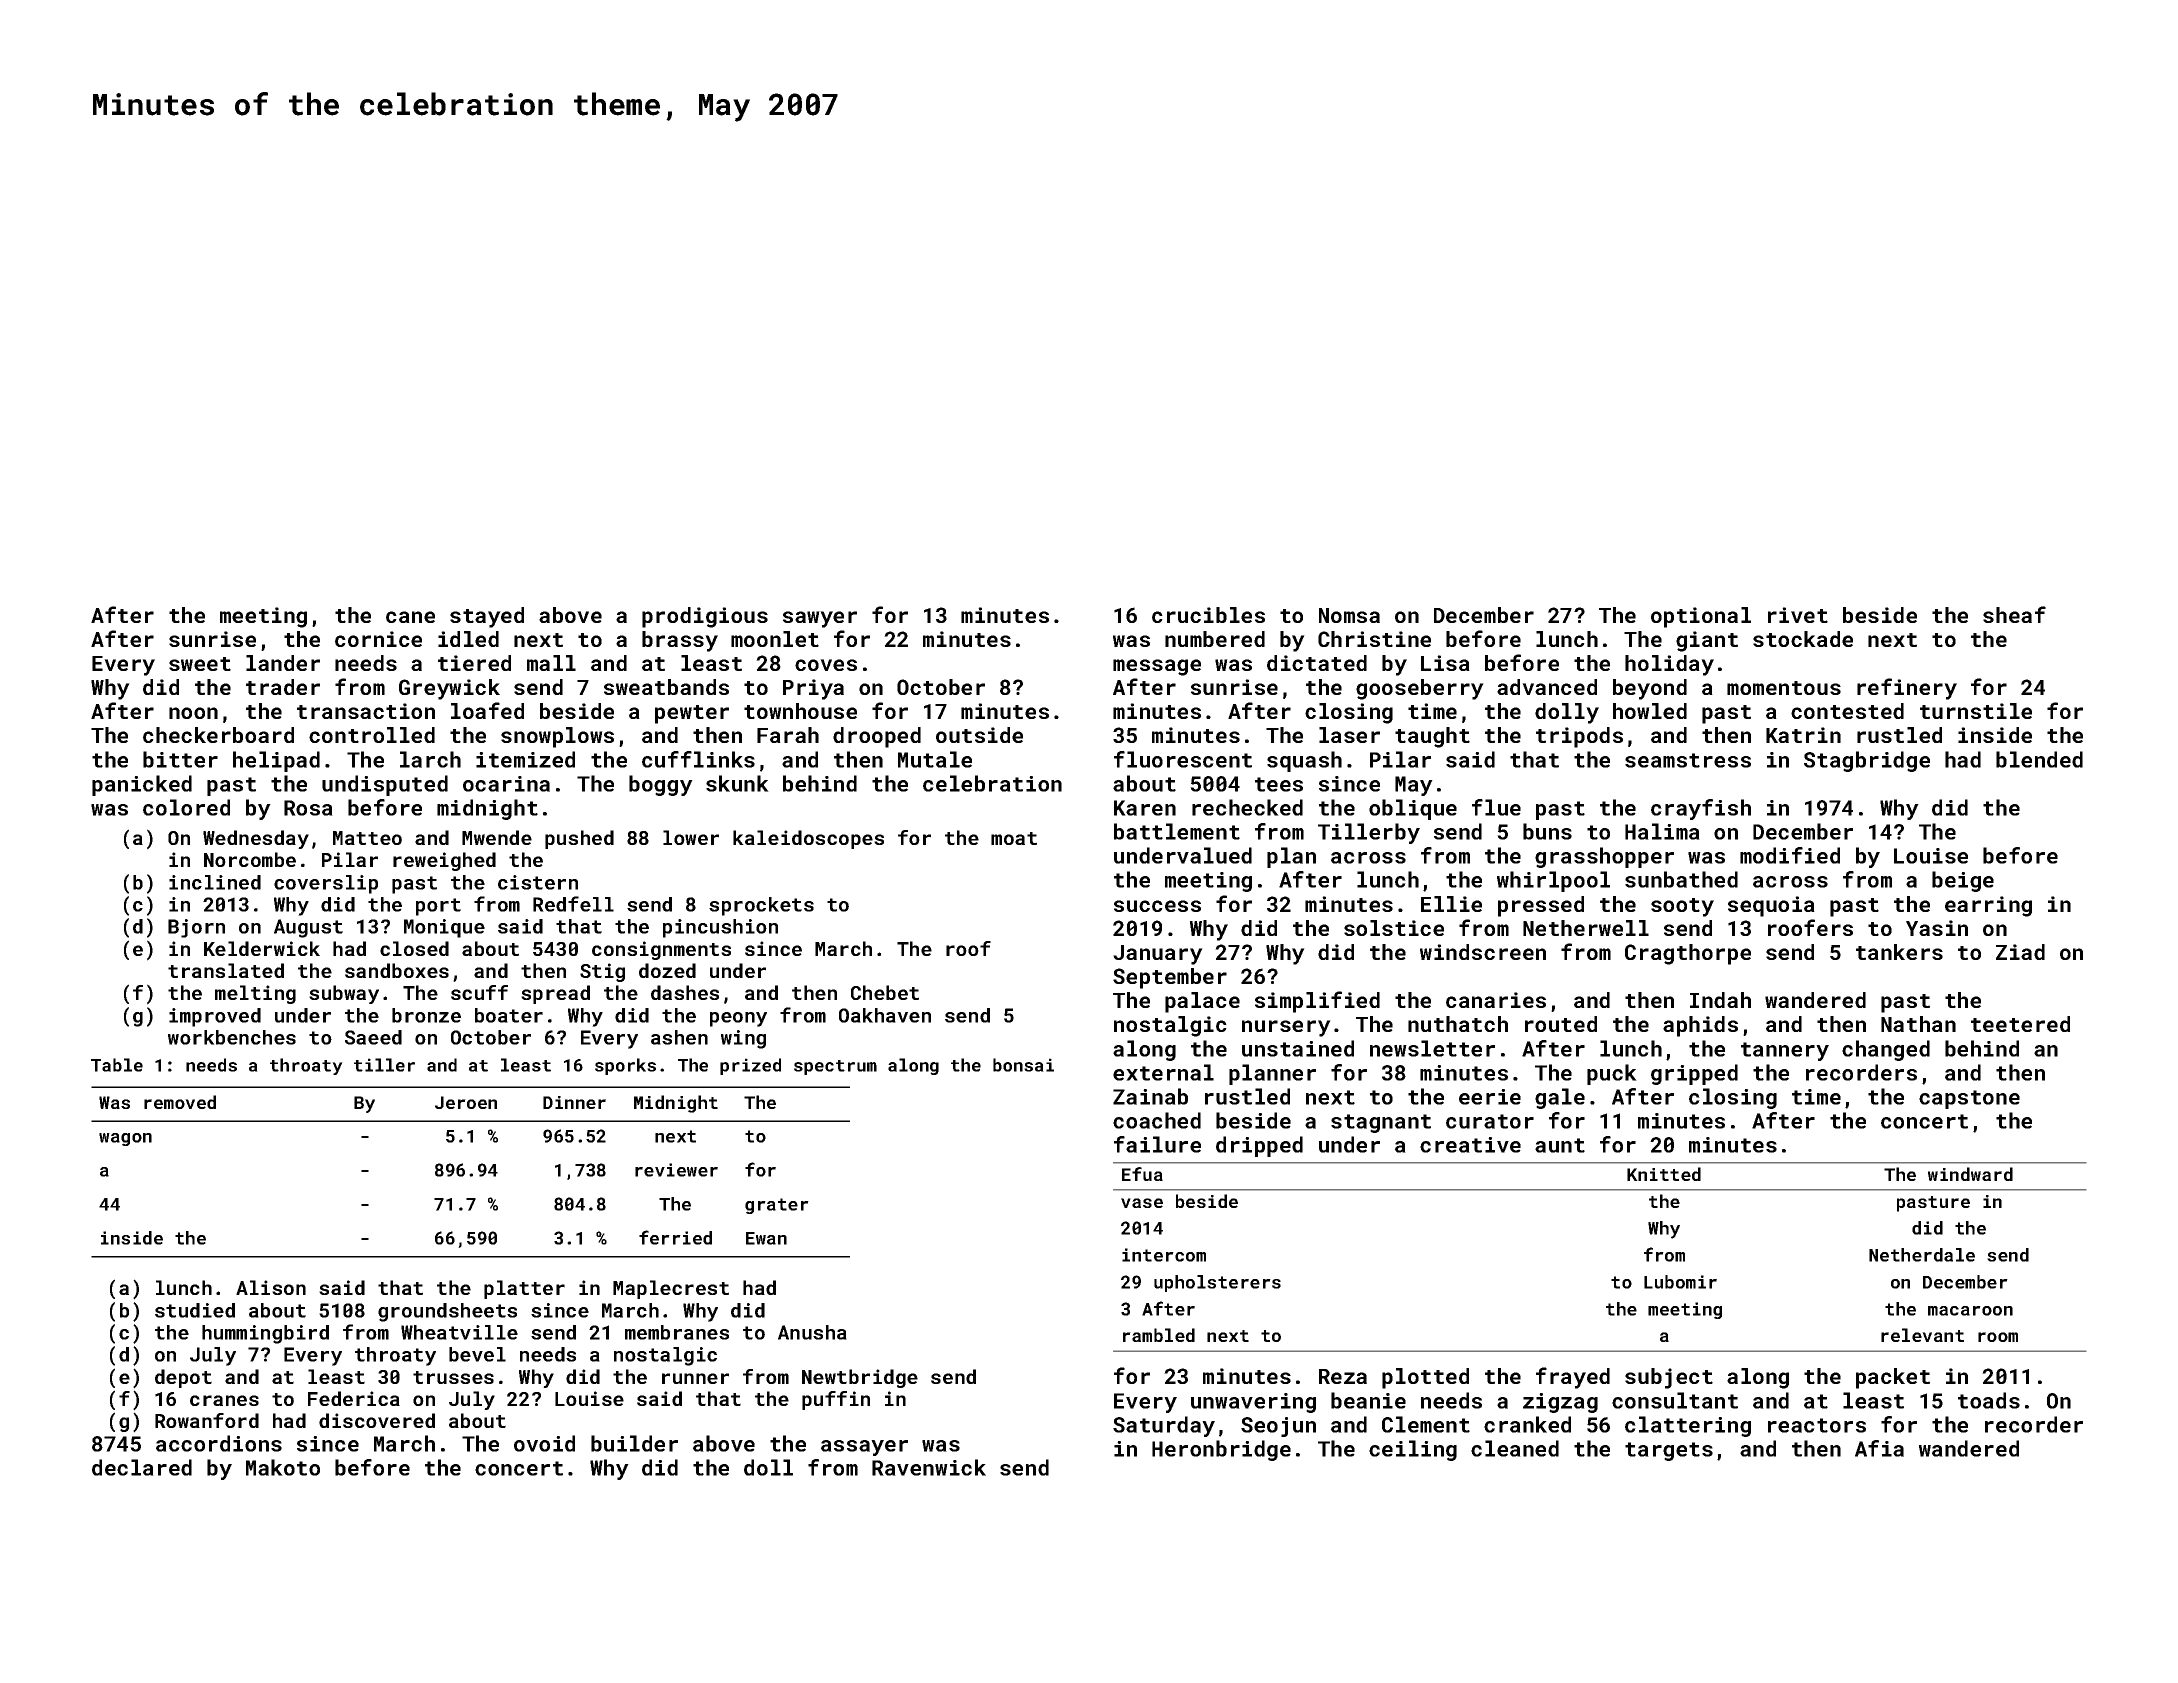  Describe the element at coordinates (125, 1139) in the document. I see `wagon` at that location.
